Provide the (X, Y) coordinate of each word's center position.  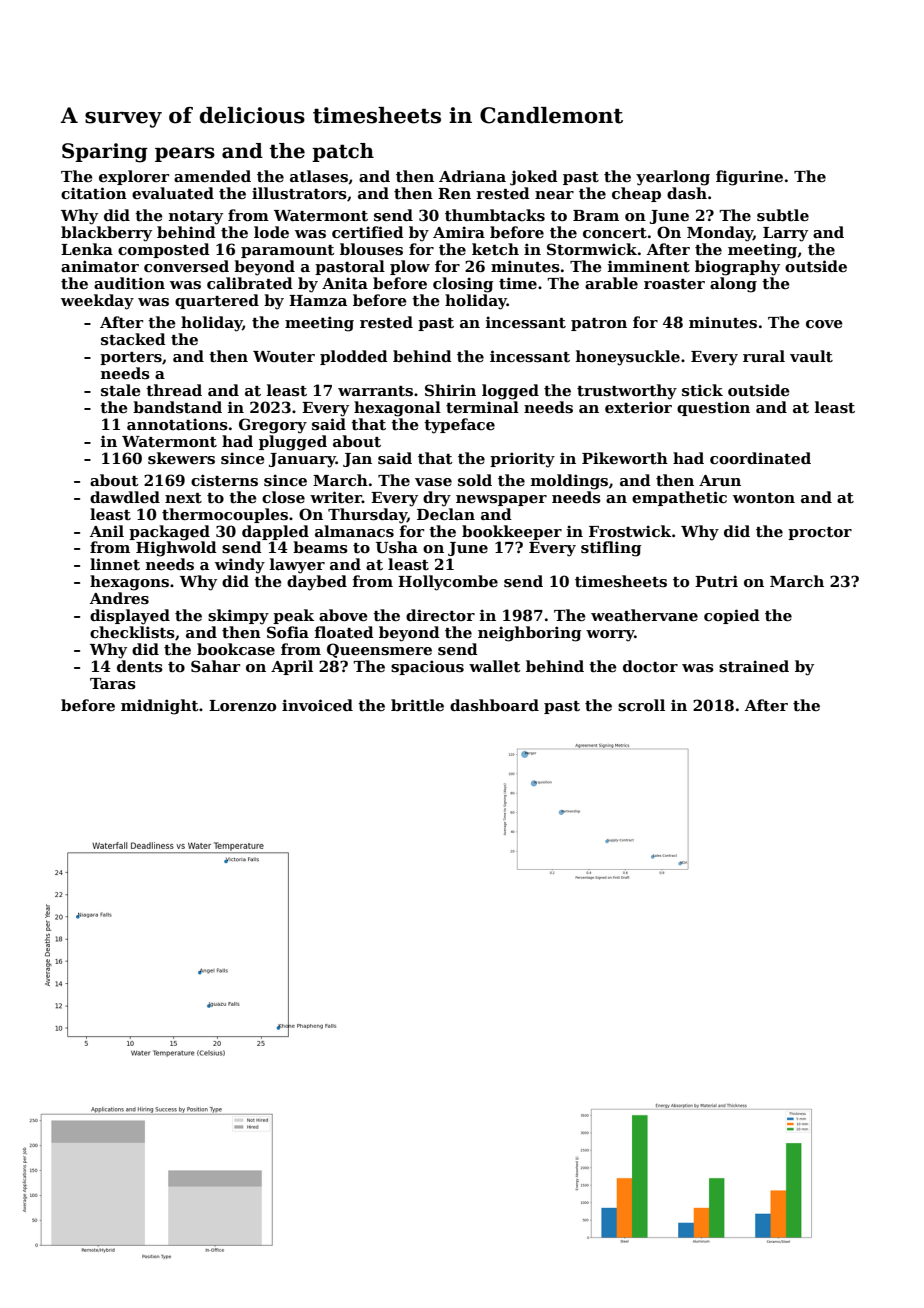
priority (522, 460)
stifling (611, 549)
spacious (427, 667)
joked (534, 178)
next (183, 498)
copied (732, 616)
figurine (749, 178)
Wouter (284, 356)
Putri (716, 581)
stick (702, 390)
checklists (132, 632)
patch (343, 152)
